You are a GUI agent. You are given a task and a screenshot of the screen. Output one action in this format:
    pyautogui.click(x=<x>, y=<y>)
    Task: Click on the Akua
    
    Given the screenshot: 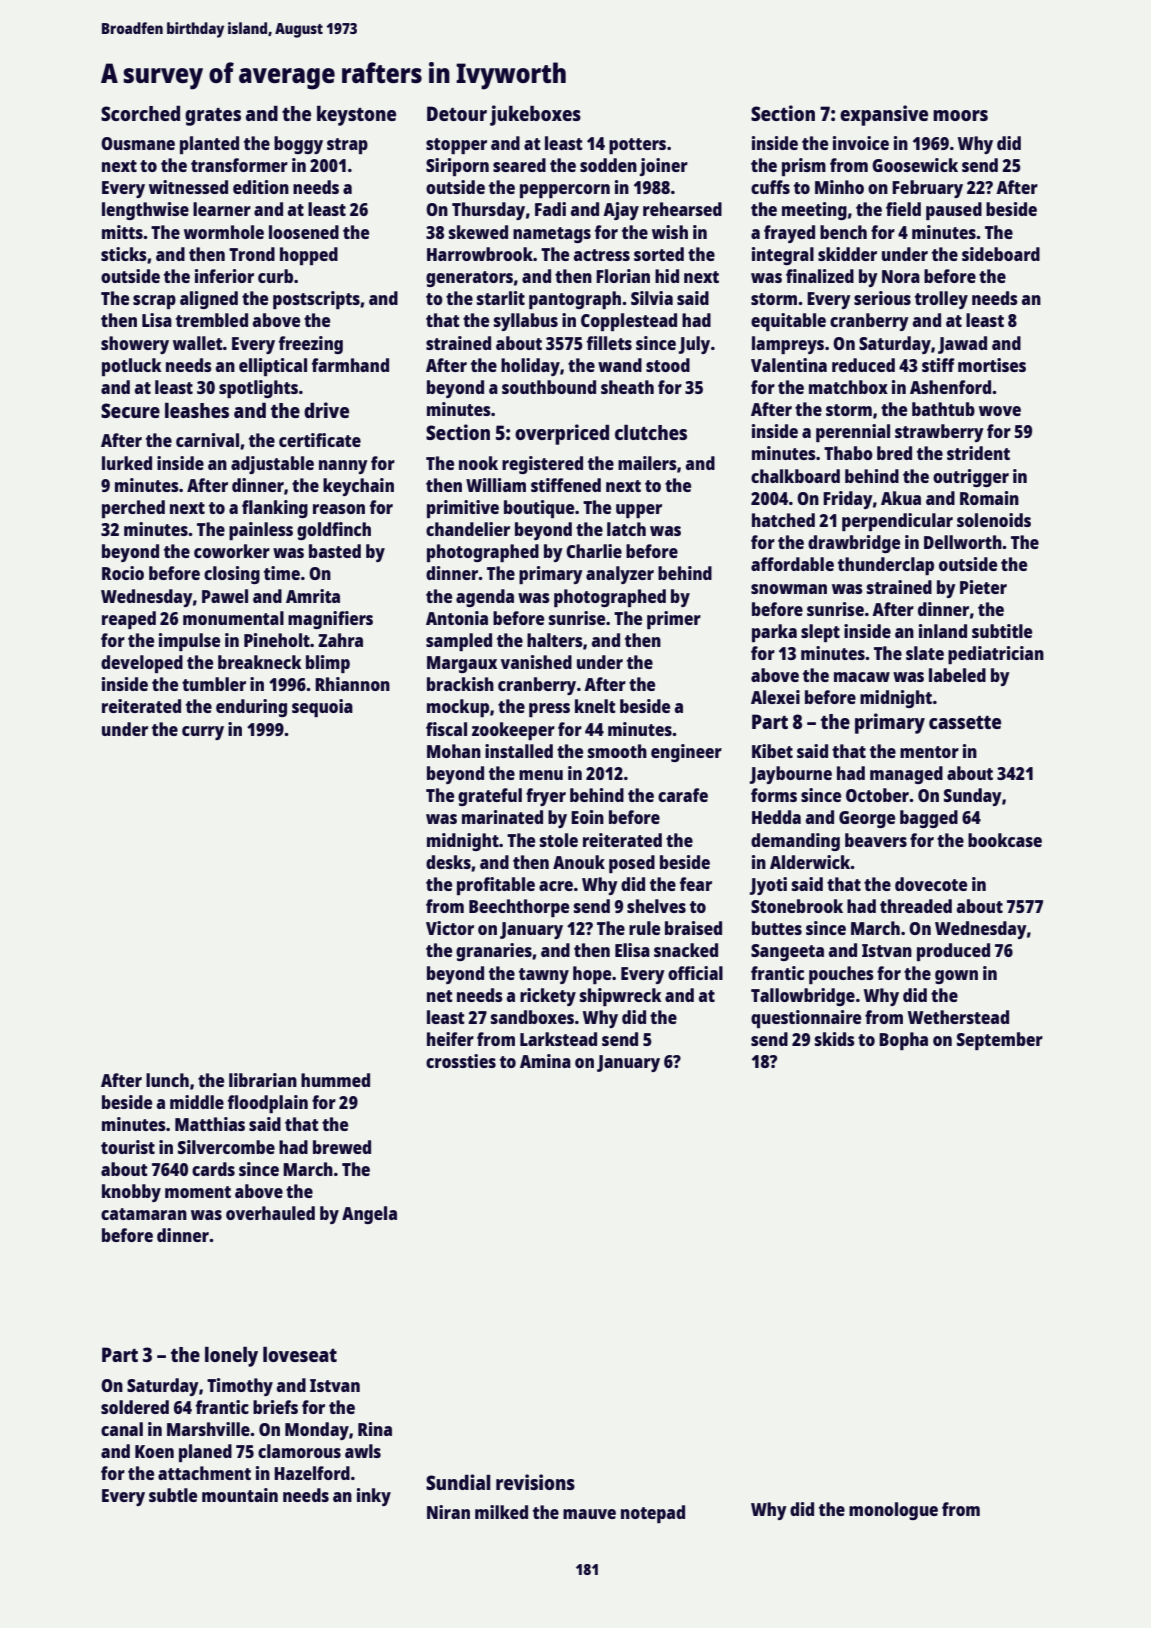 What is the action you would take?
    pyautogui.click(x=901, y=498)
